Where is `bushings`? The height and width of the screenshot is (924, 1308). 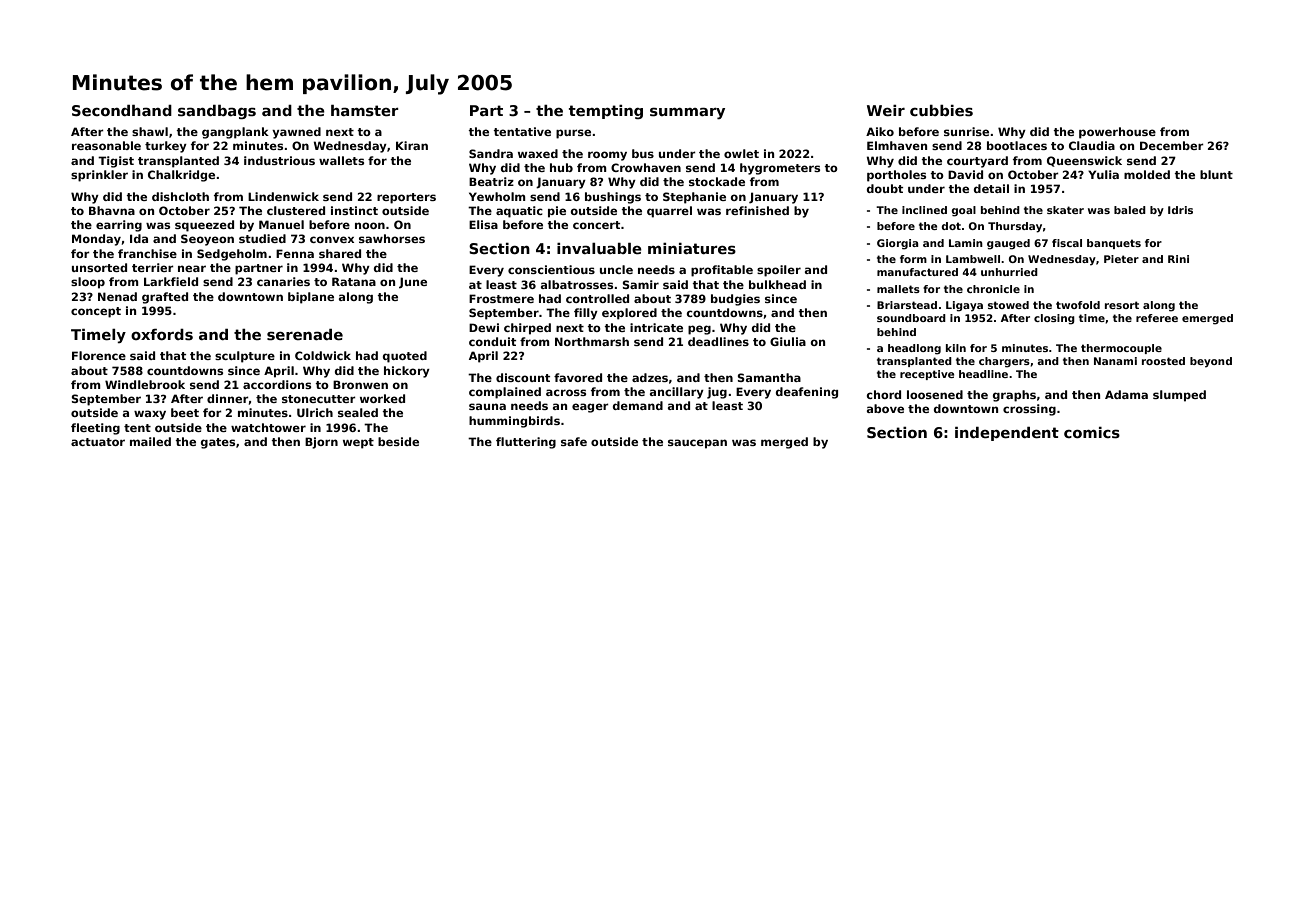
bushings is located at coordinates (613, 198).
